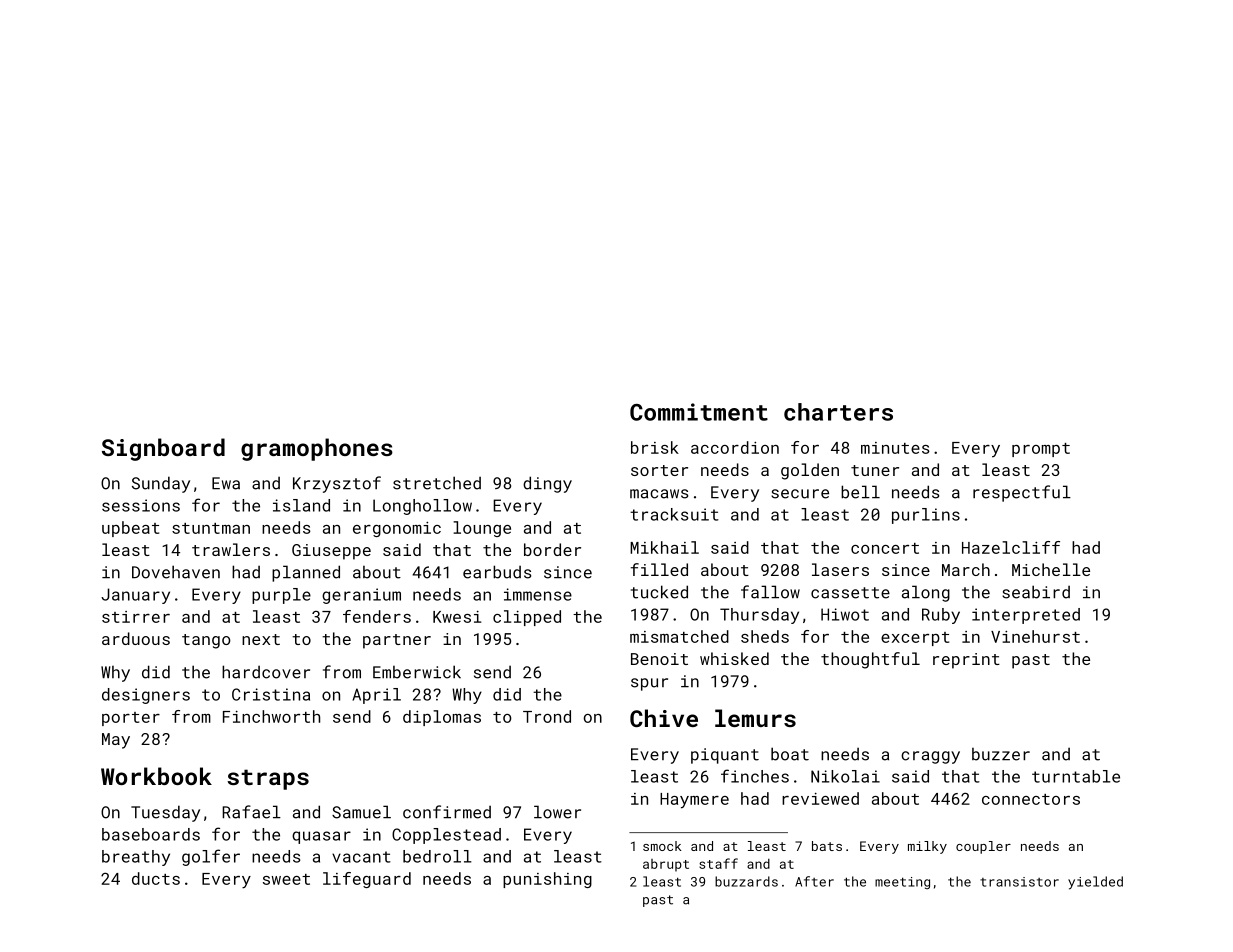  What do you see at coordinates (397, 641) in the image?
I see `partner` at bounding box center [397, 641].
